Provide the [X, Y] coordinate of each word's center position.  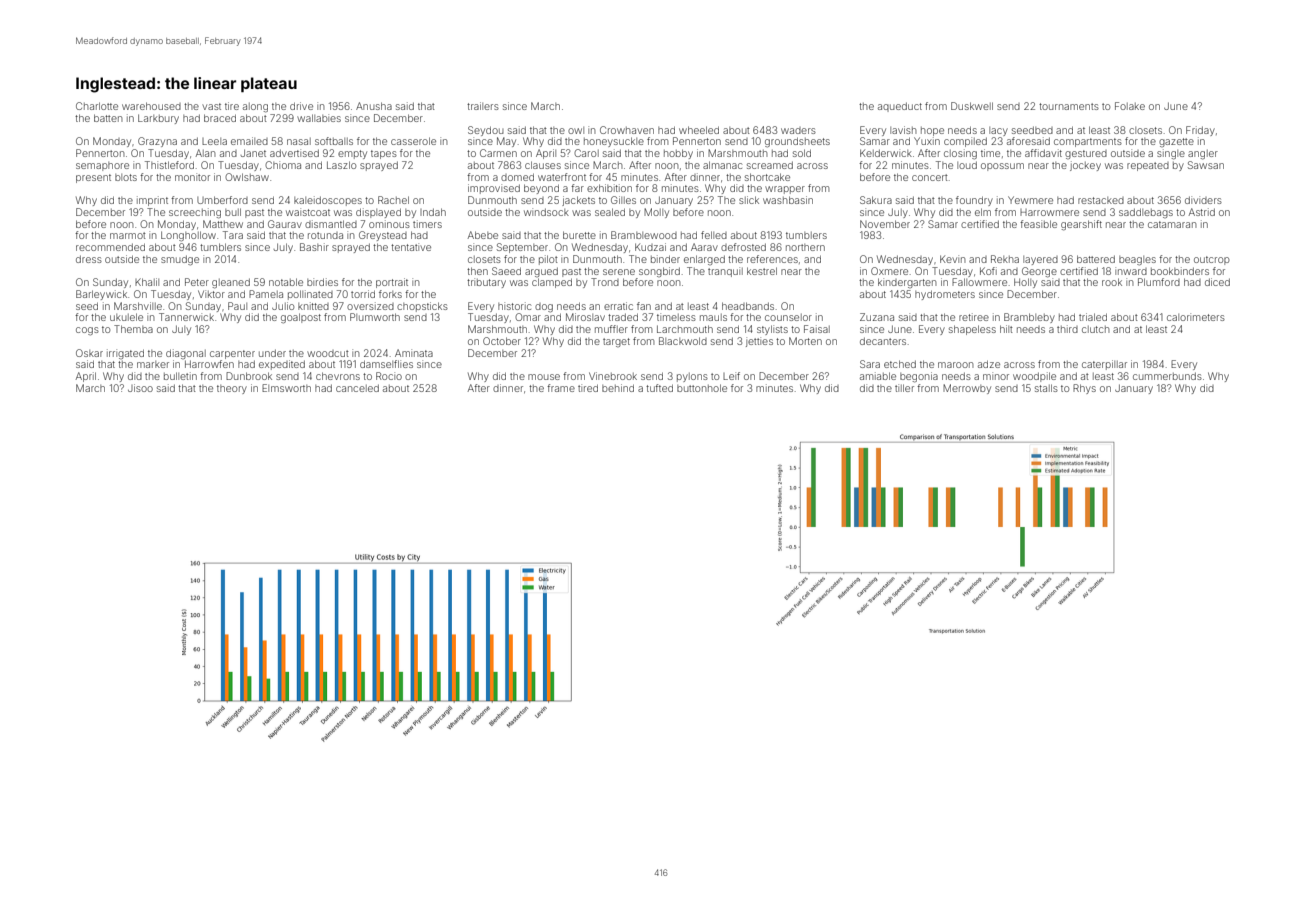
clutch [1096, 329]
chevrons [338, 376]
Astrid [1202, 212]
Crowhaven [627, 130]
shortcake [767, 177]
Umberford [222, 200]
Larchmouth [685, 329]
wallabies [319, 118]
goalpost [301, 318]
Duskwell [972, 106]
